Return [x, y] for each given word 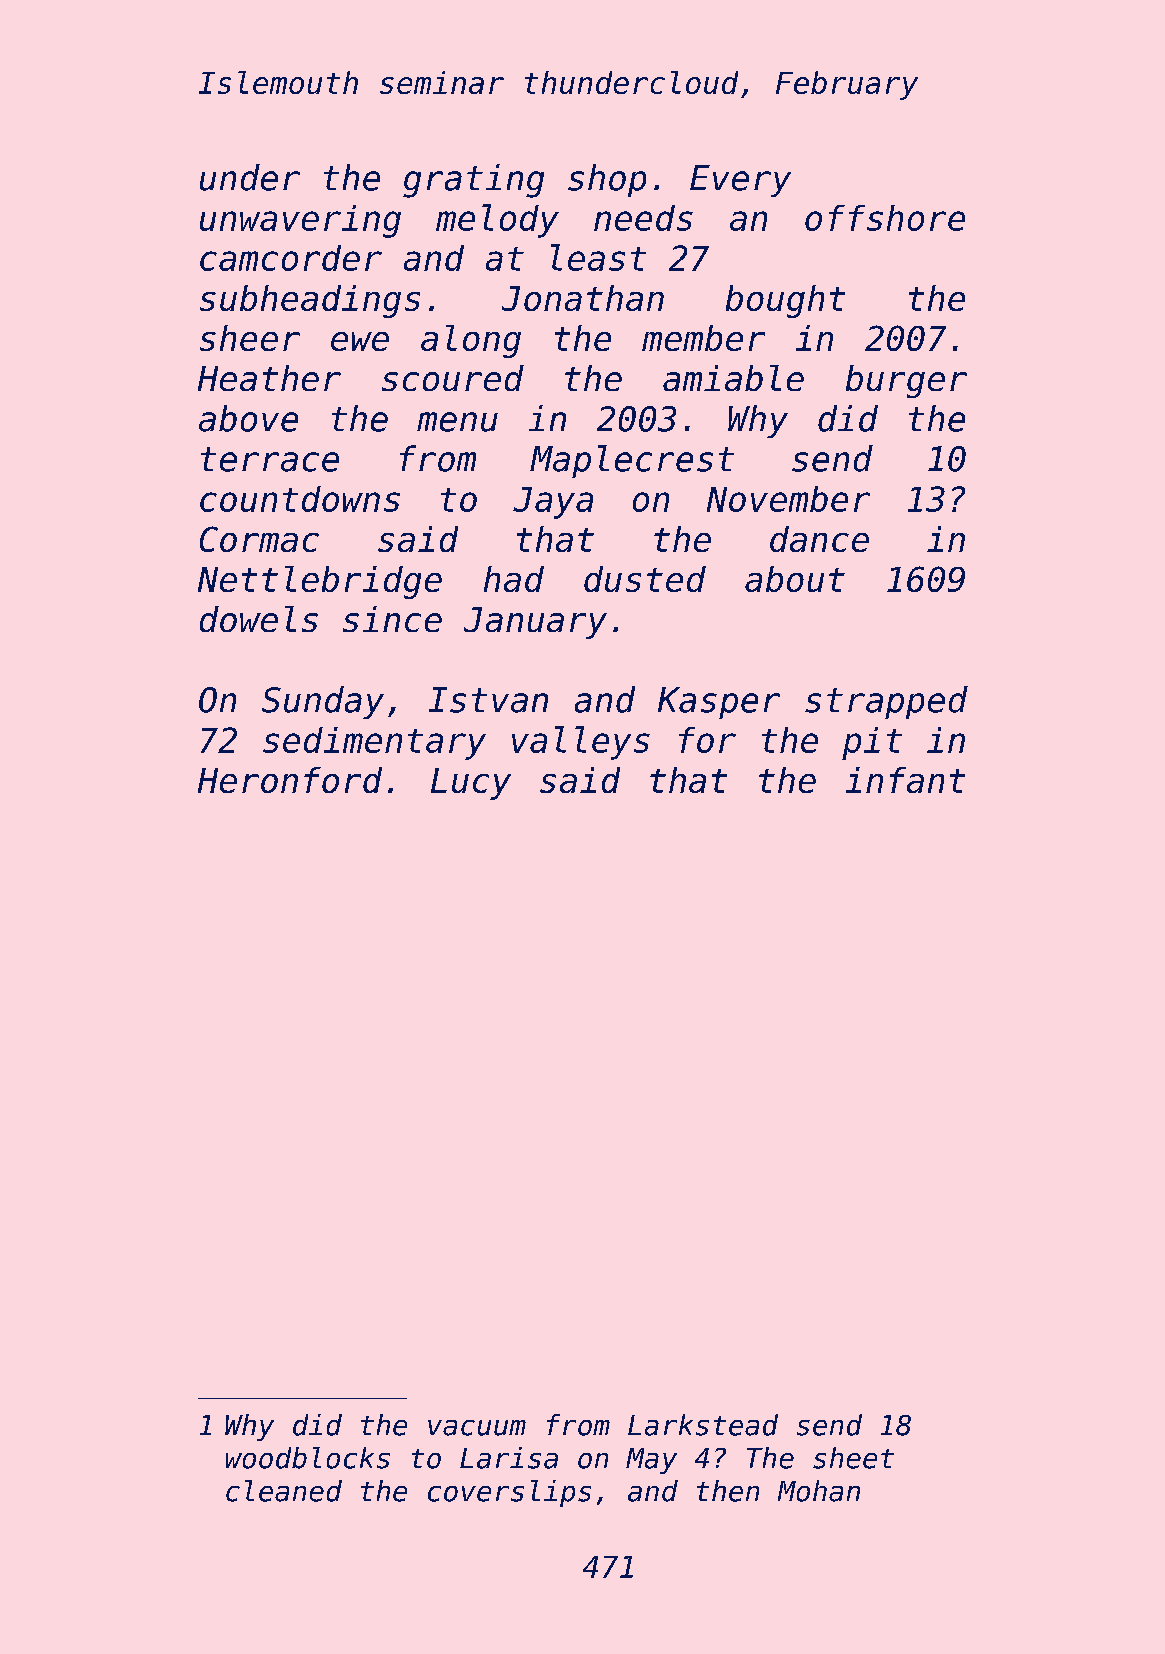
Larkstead [703, 1425]
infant [905, 780]
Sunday [323, 702]
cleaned [284, 1491]
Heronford [290, 780]
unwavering [300, 221]
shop [607, 180]
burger [906, 381]
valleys [581, 743]
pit [872, 743]
